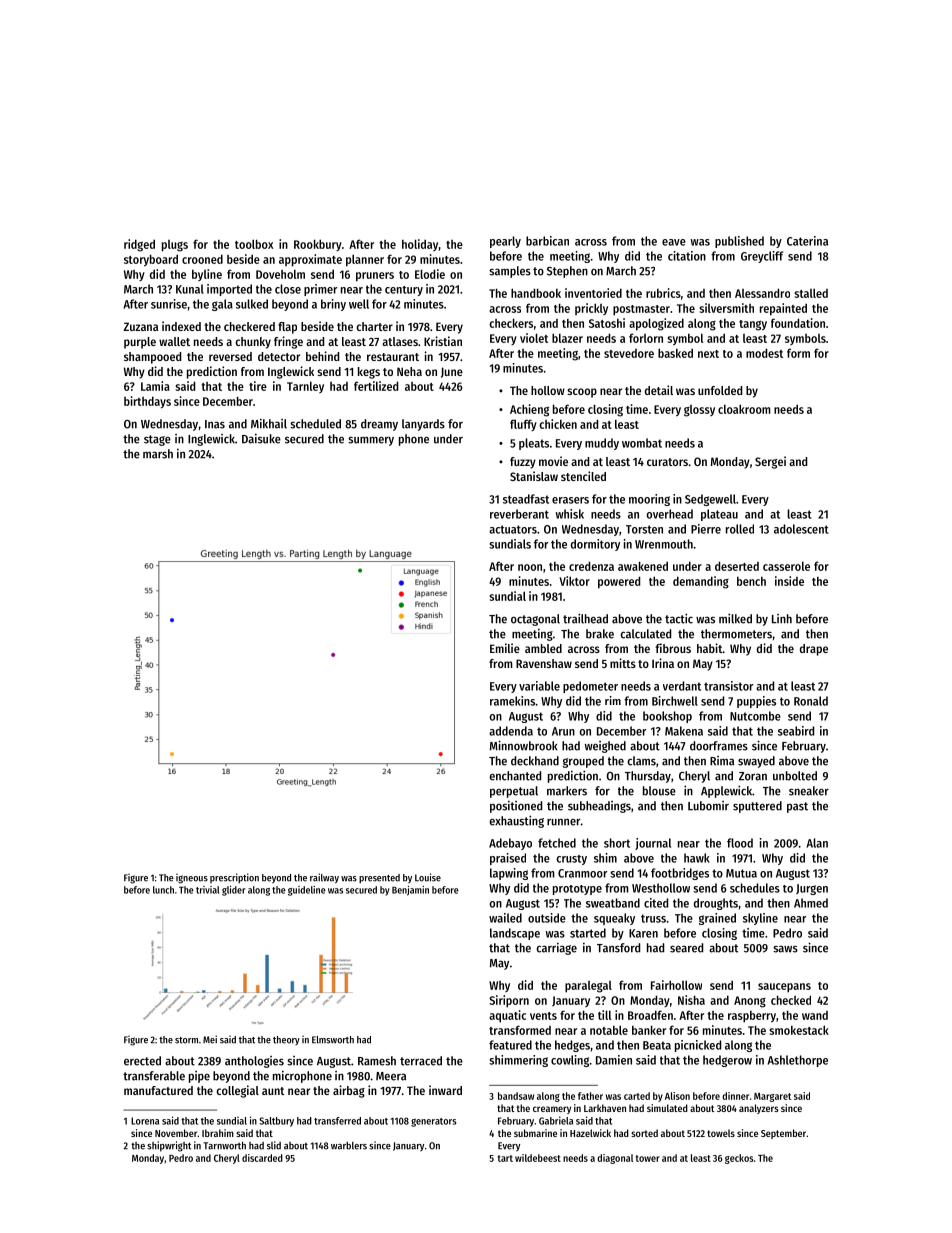 Image resolution: width=952 pixels, height=1233 pixels. I want to click on seabird, so click(796, 731).
